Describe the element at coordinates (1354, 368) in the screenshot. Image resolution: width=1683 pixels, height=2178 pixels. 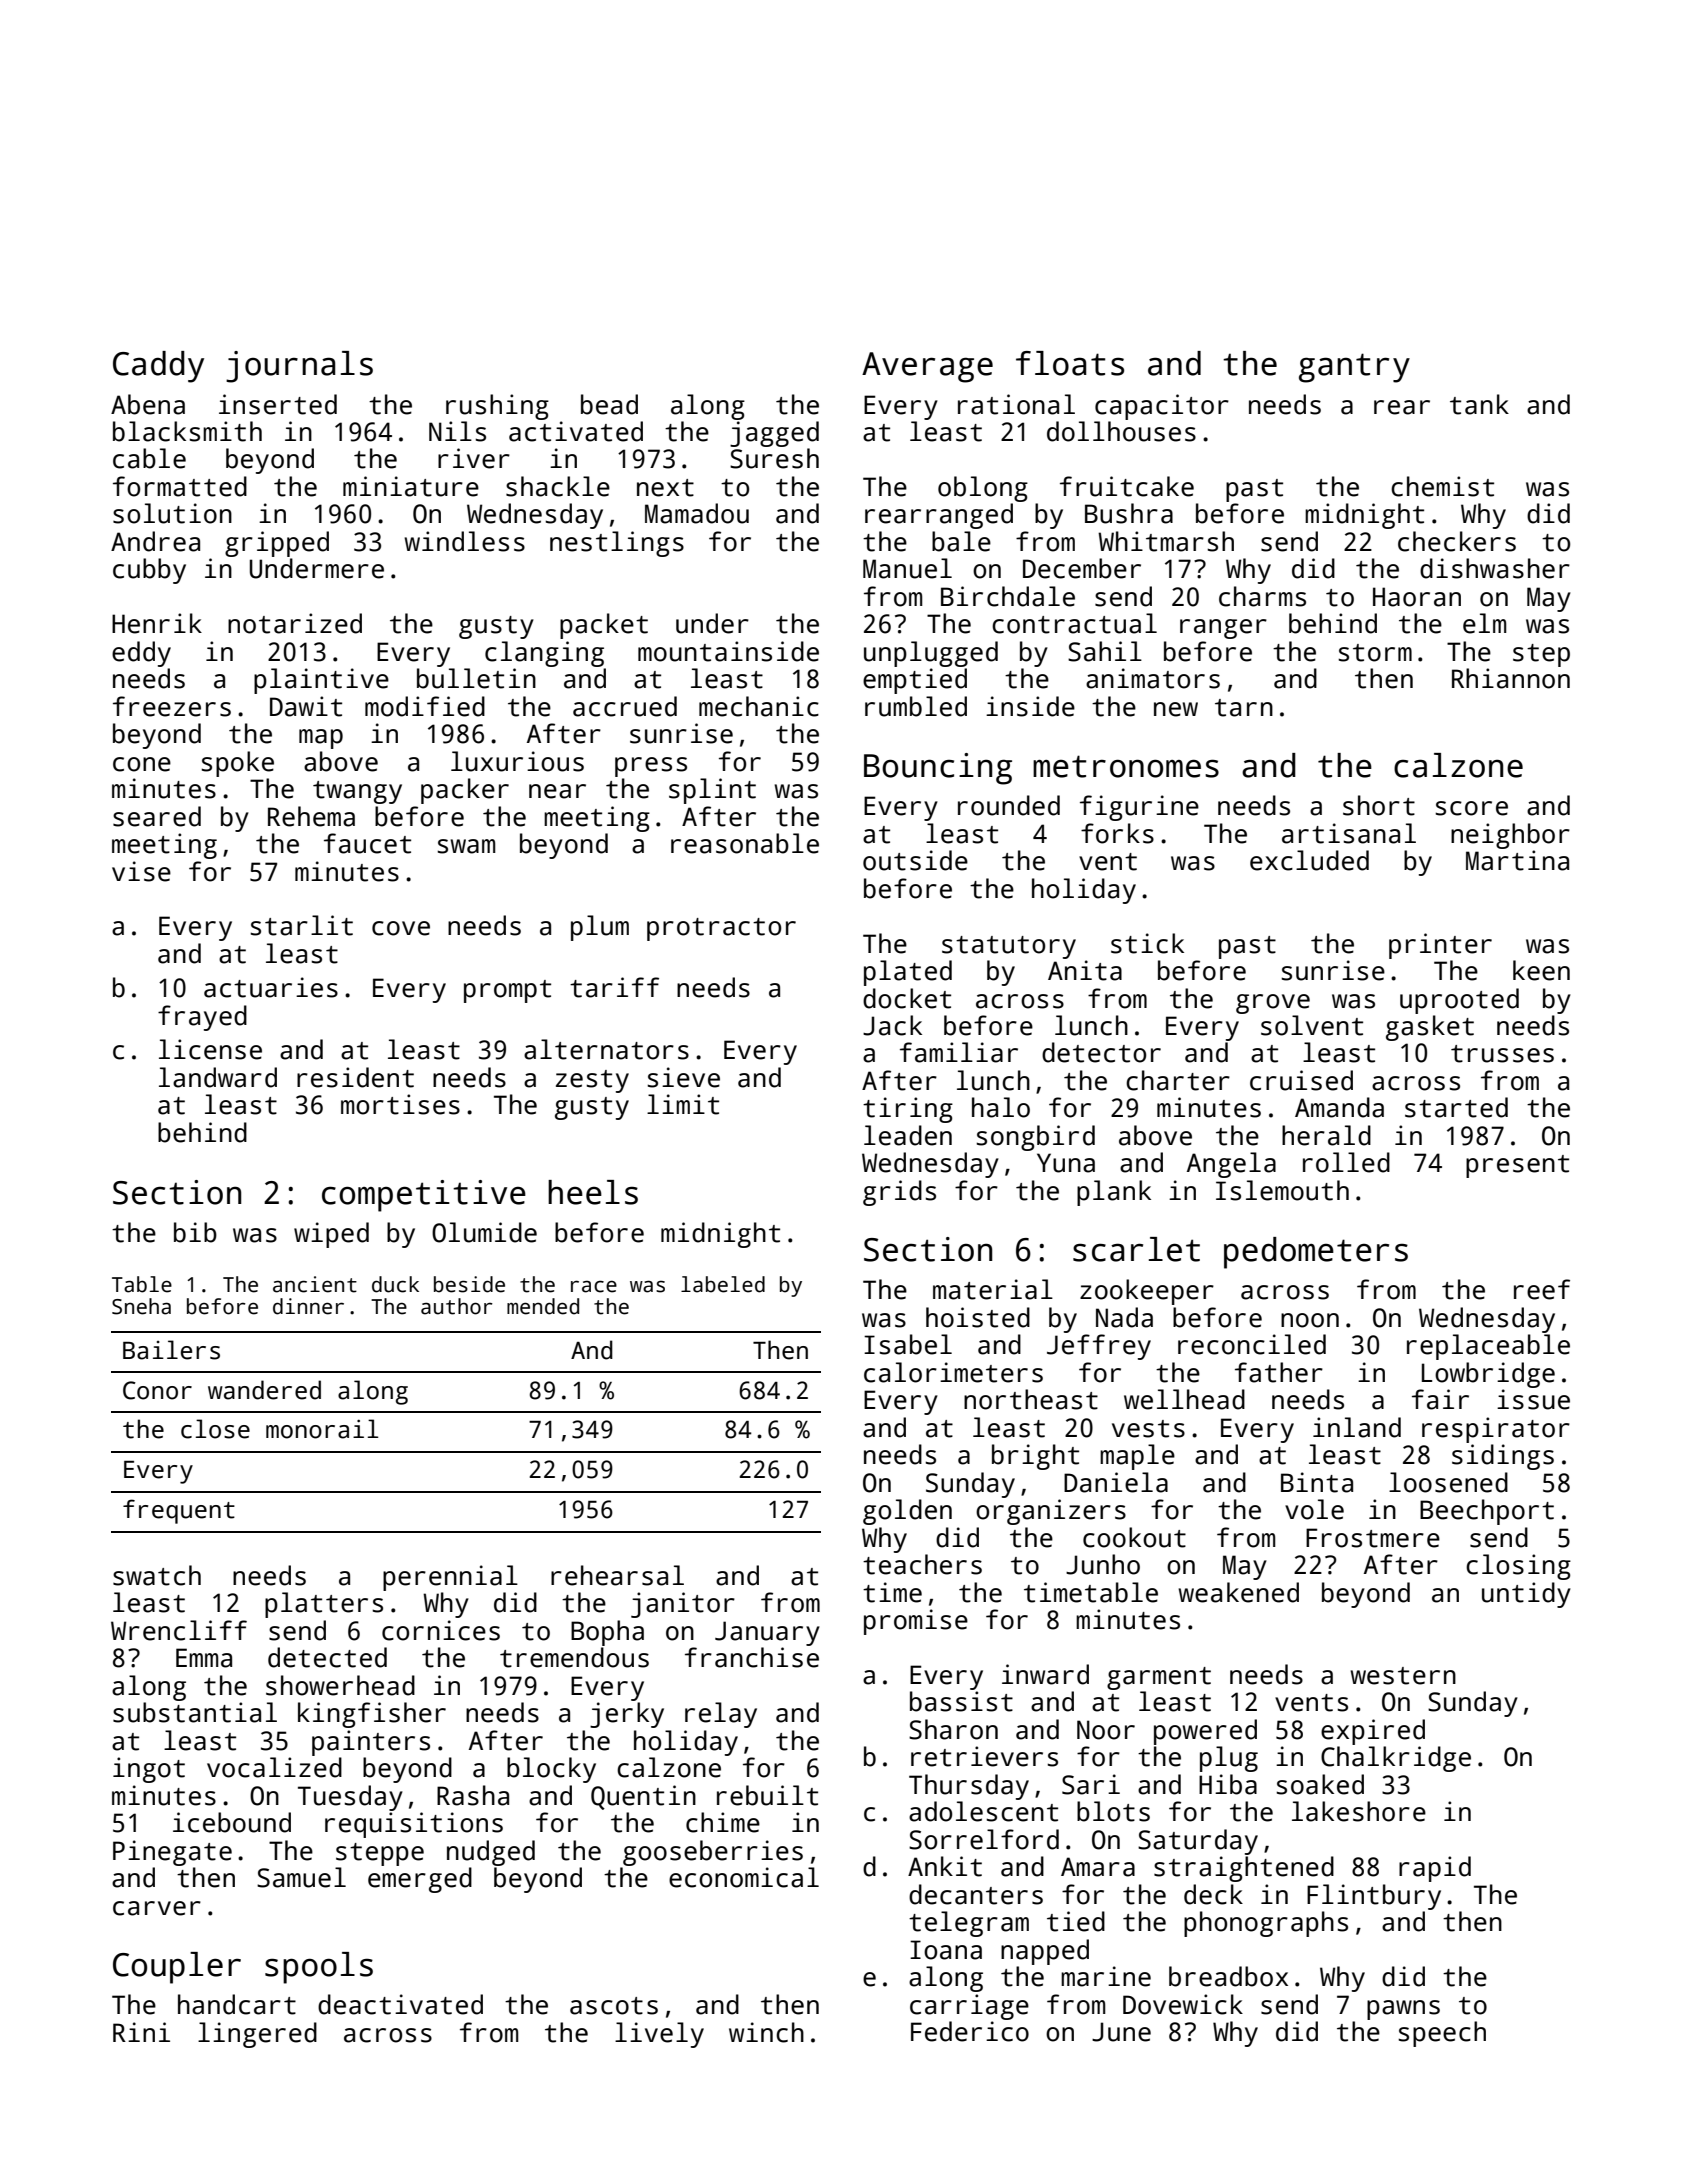
I see `gantry` at that location.
